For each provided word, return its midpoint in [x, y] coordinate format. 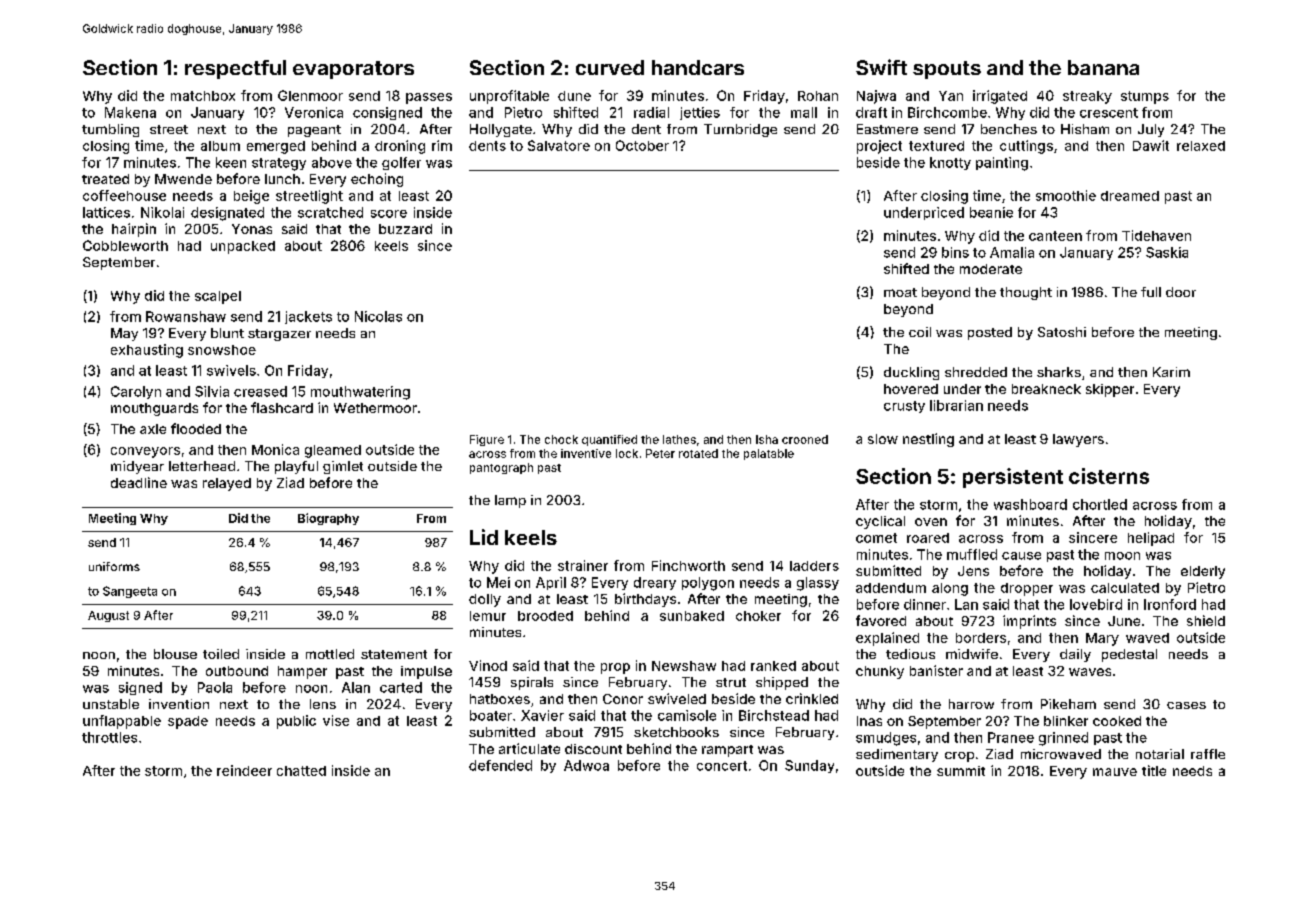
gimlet [343, 467]
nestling [928, 440]
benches [1009, 129]
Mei [498, 582]
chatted [301, 771]
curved [610, 67]
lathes [679, 439]
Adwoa [586, 765]
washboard [1030, 504]
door [1181, 292]
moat [900, 292]
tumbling [110, 130]
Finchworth [688, 565]
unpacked [243, 247]
